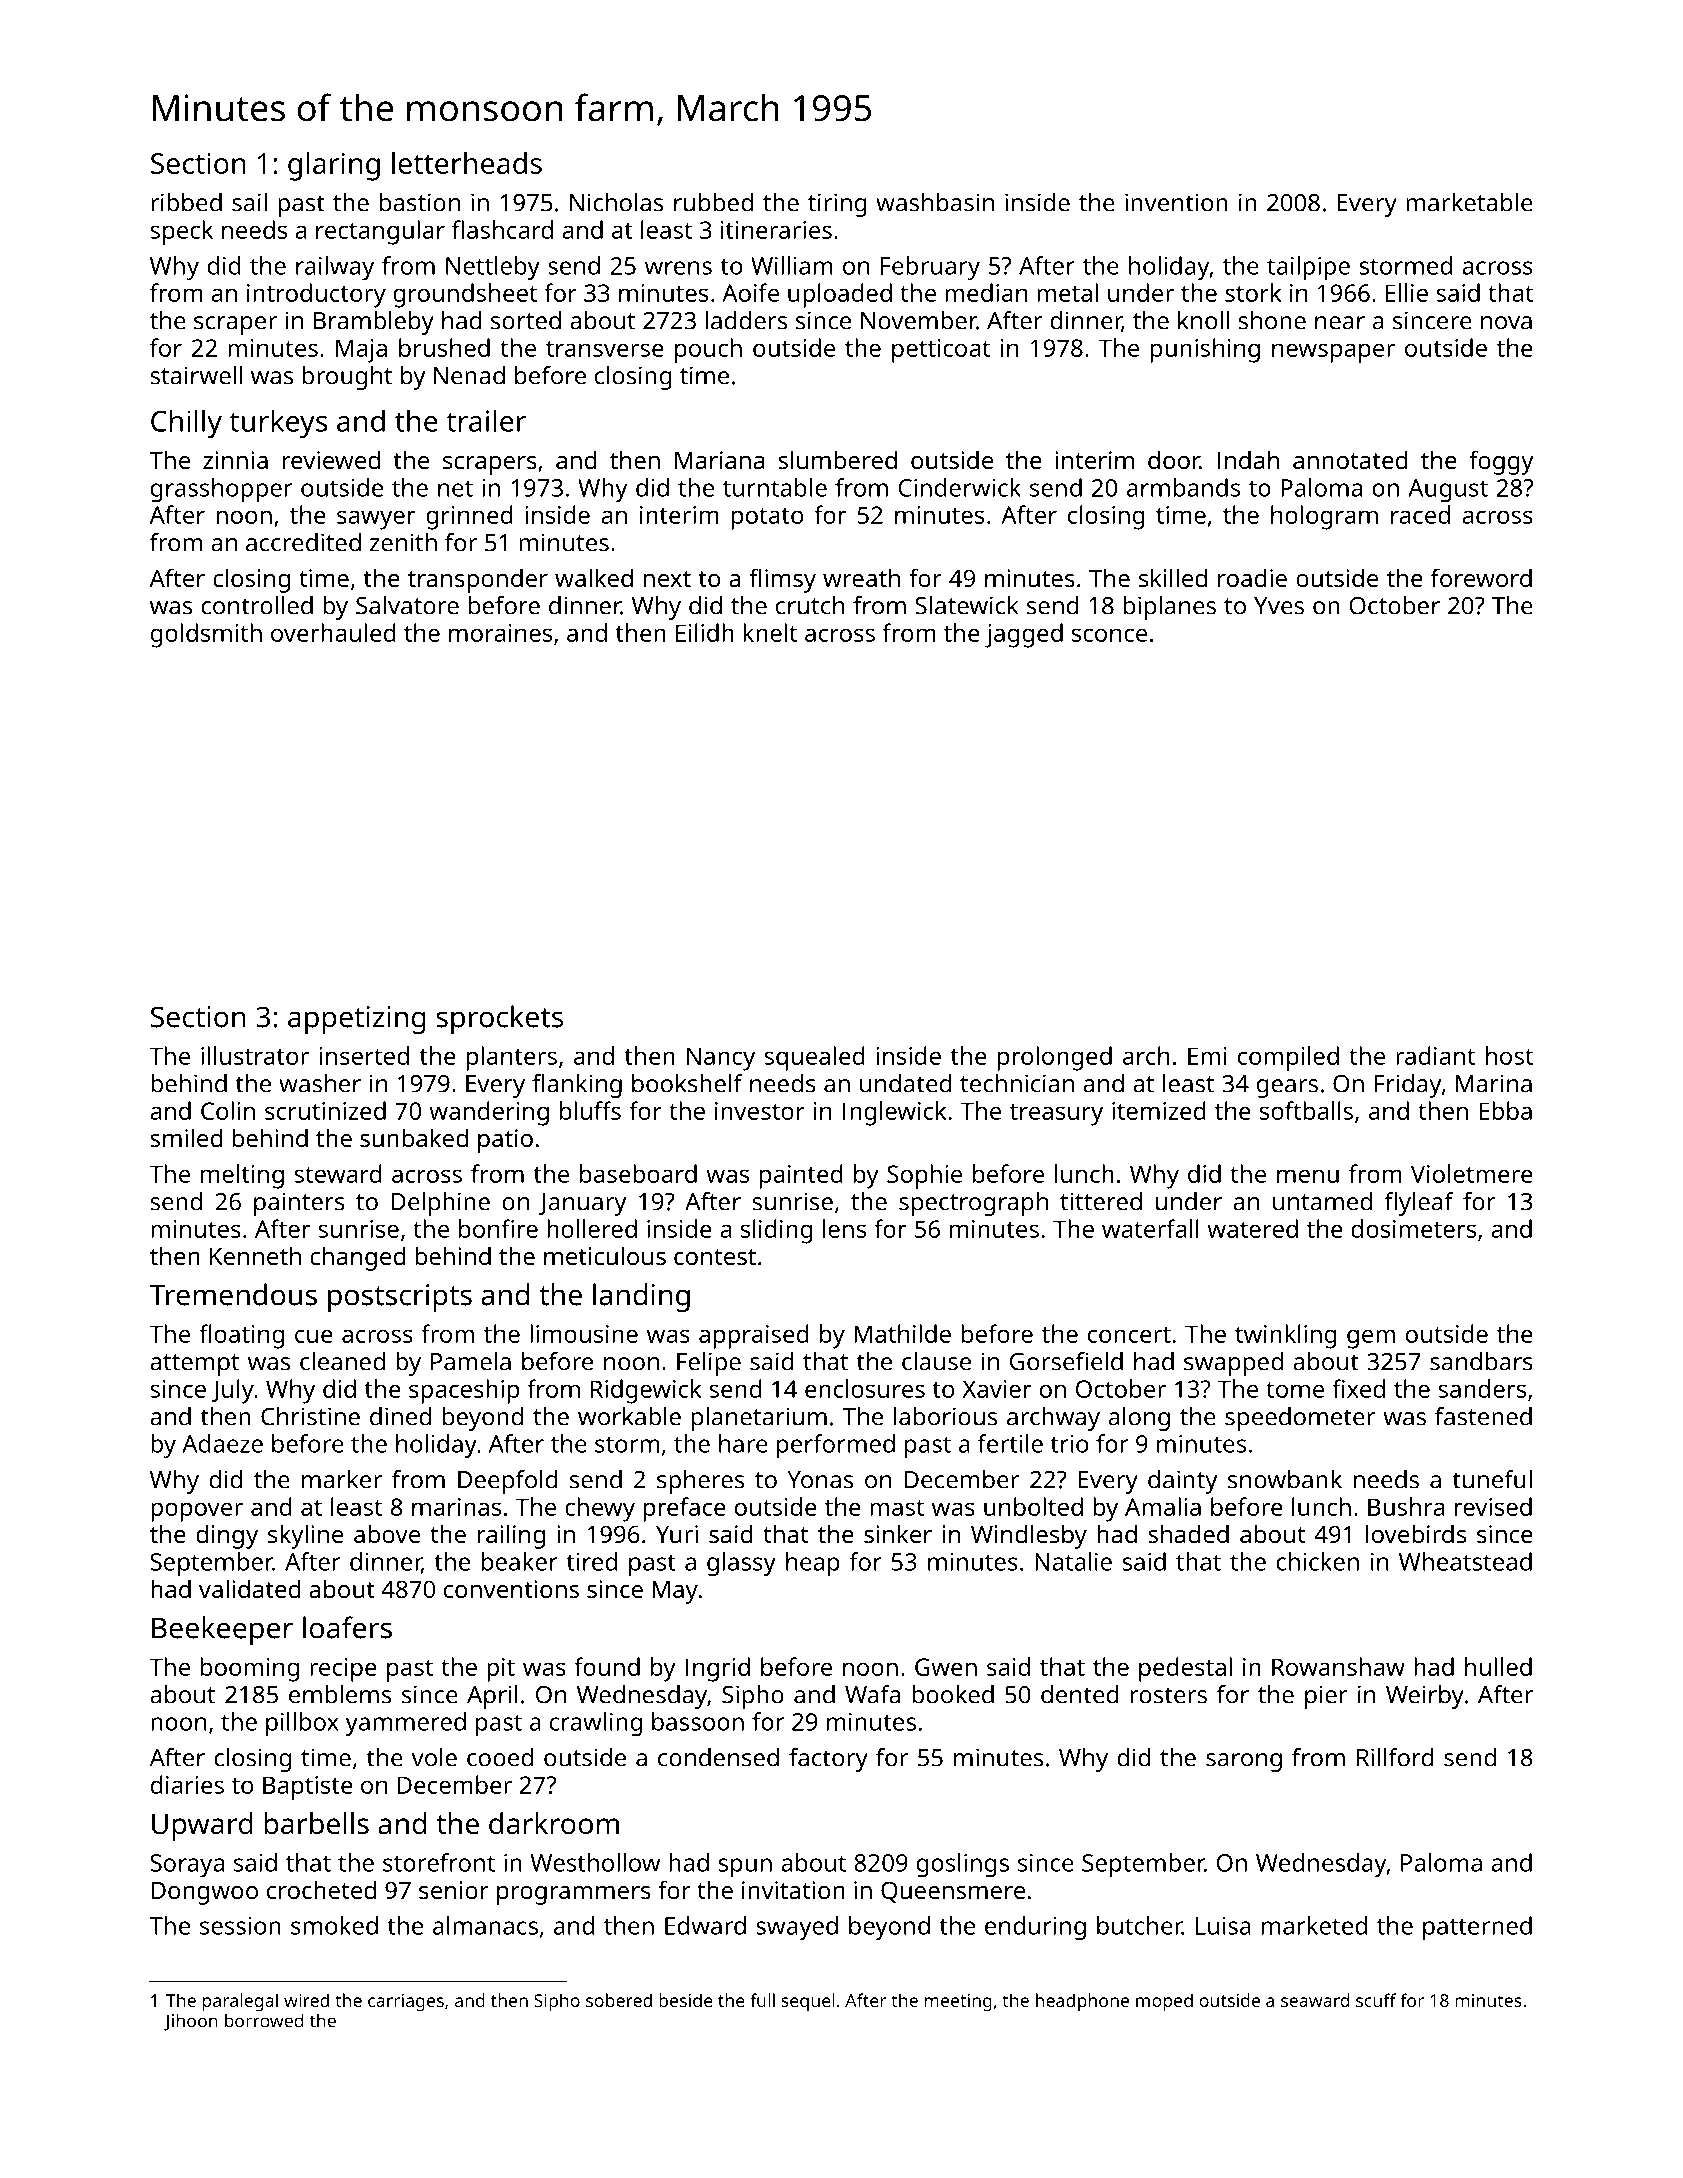  What do you see at coordinates (808, 2002) in the screenshot?
I see `sequel` at bounding box center [808, 2002].
